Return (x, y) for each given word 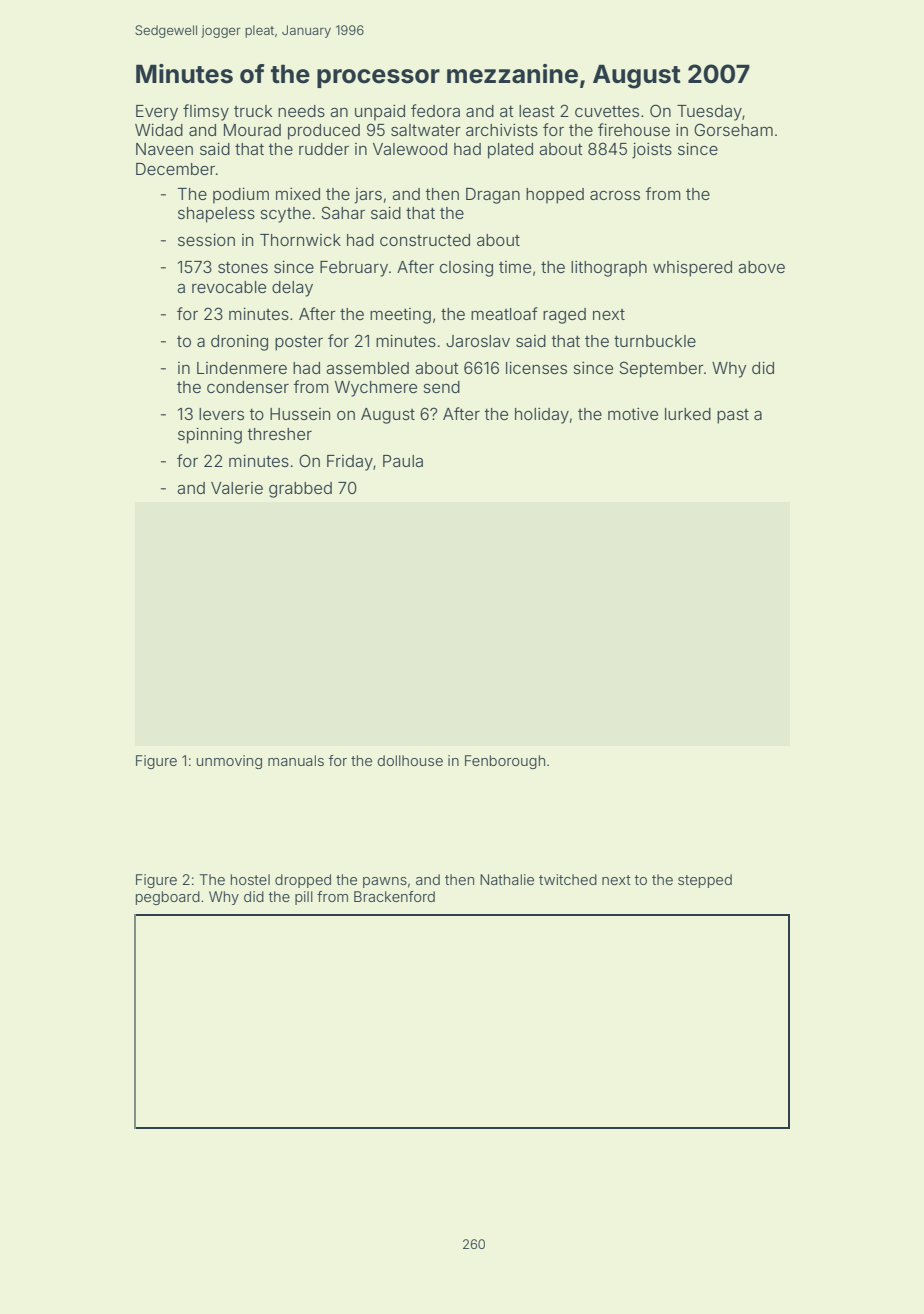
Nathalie (507, 879)
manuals (296, 760)
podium (241, 196)
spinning (210, 436)
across (615, 195)
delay (292, 289)
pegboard (168, 898)
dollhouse (410, 760)
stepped (705, 881)
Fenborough (505, 762)
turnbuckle (655, 341)
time (515, 267)
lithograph (609, 269)
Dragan (493, 196)
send (442, 387)
